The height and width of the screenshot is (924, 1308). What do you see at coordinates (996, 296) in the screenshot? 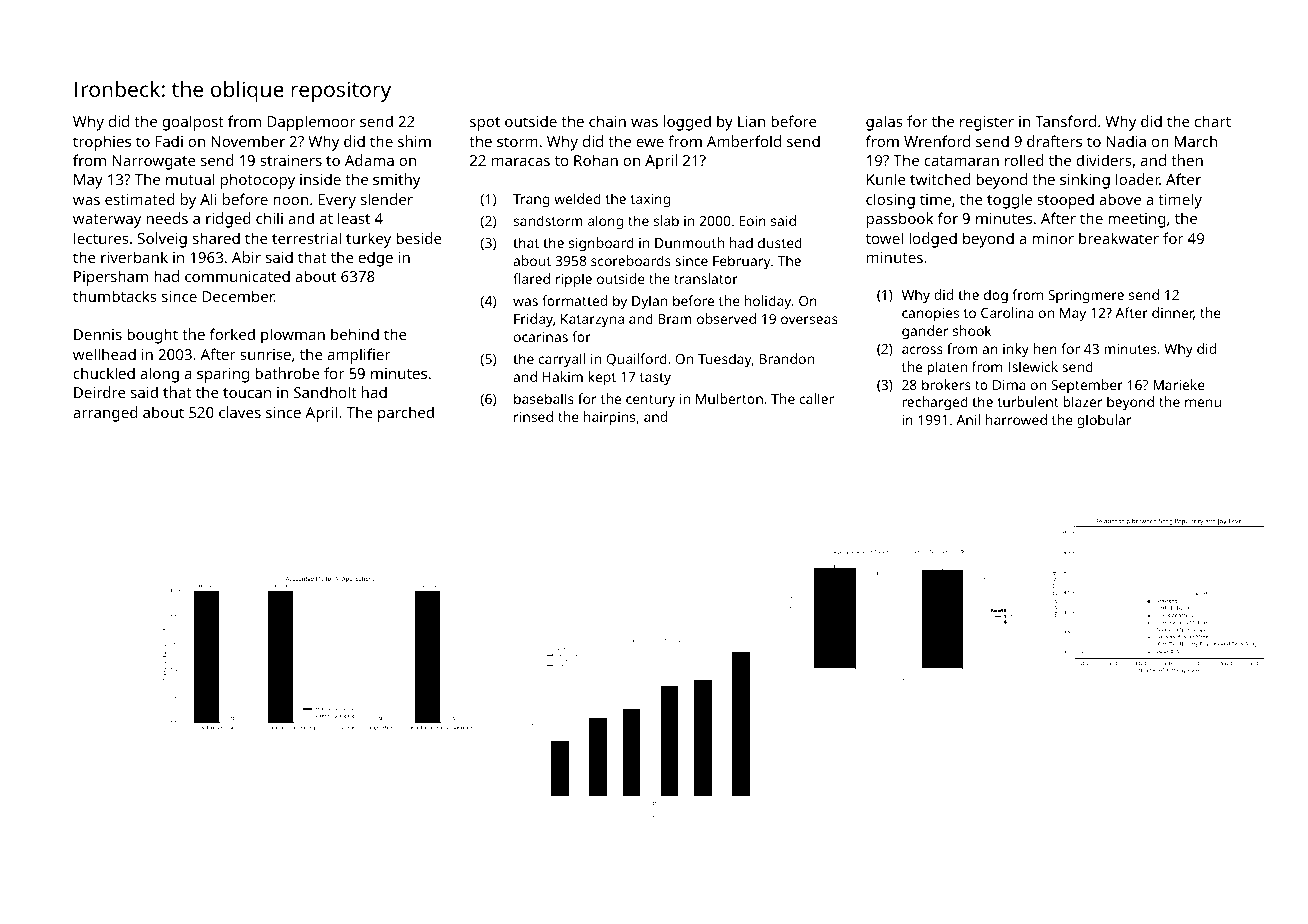
I see `dog` at bounding box center [996, 296].
